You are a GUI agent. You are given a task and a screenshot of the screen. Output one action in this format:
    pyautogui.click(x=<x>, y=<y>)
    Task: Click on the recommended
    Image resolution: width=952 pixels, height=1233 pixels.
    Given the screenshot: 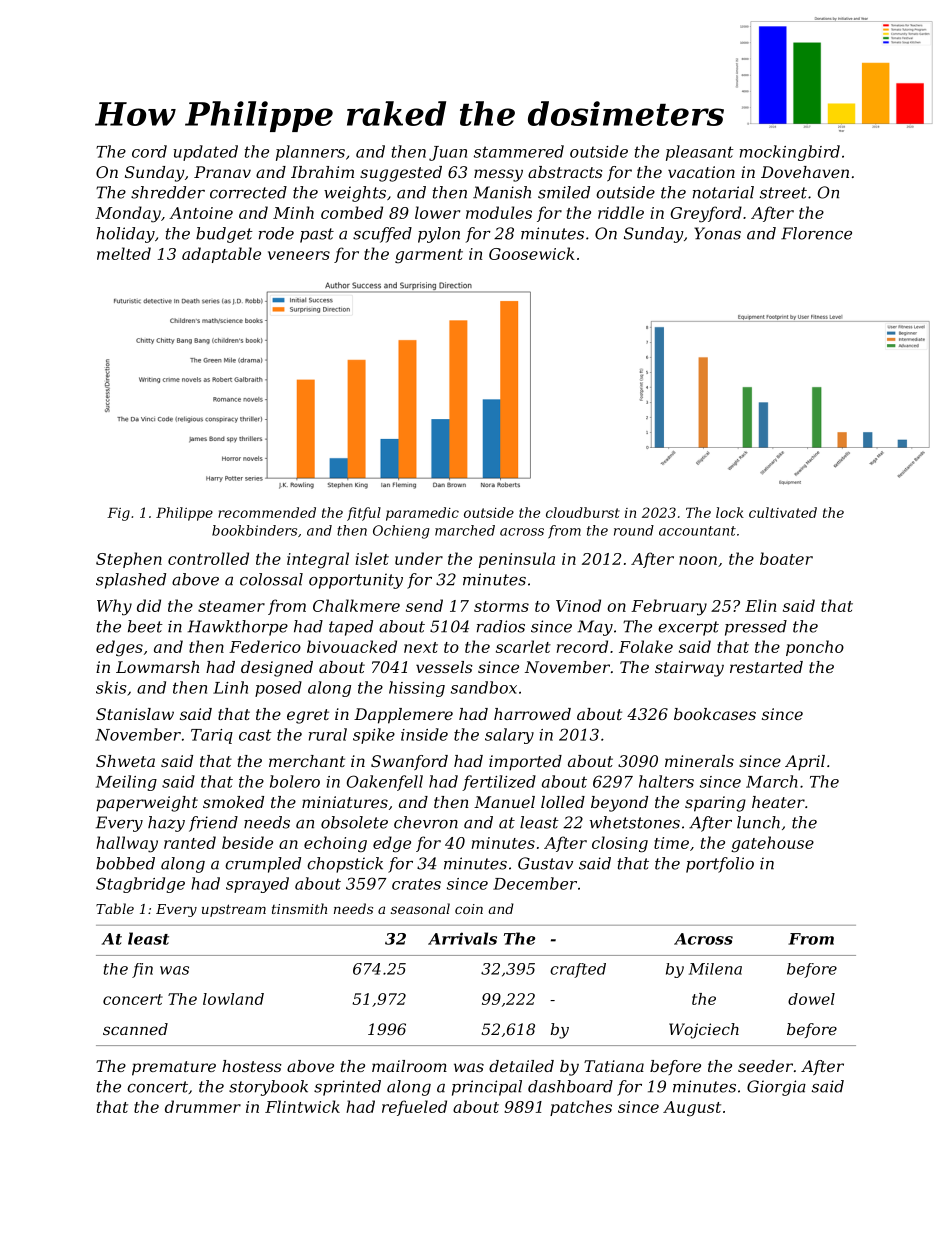 What is the action you would take?
    pyautogui.click(x=267, y=512)
